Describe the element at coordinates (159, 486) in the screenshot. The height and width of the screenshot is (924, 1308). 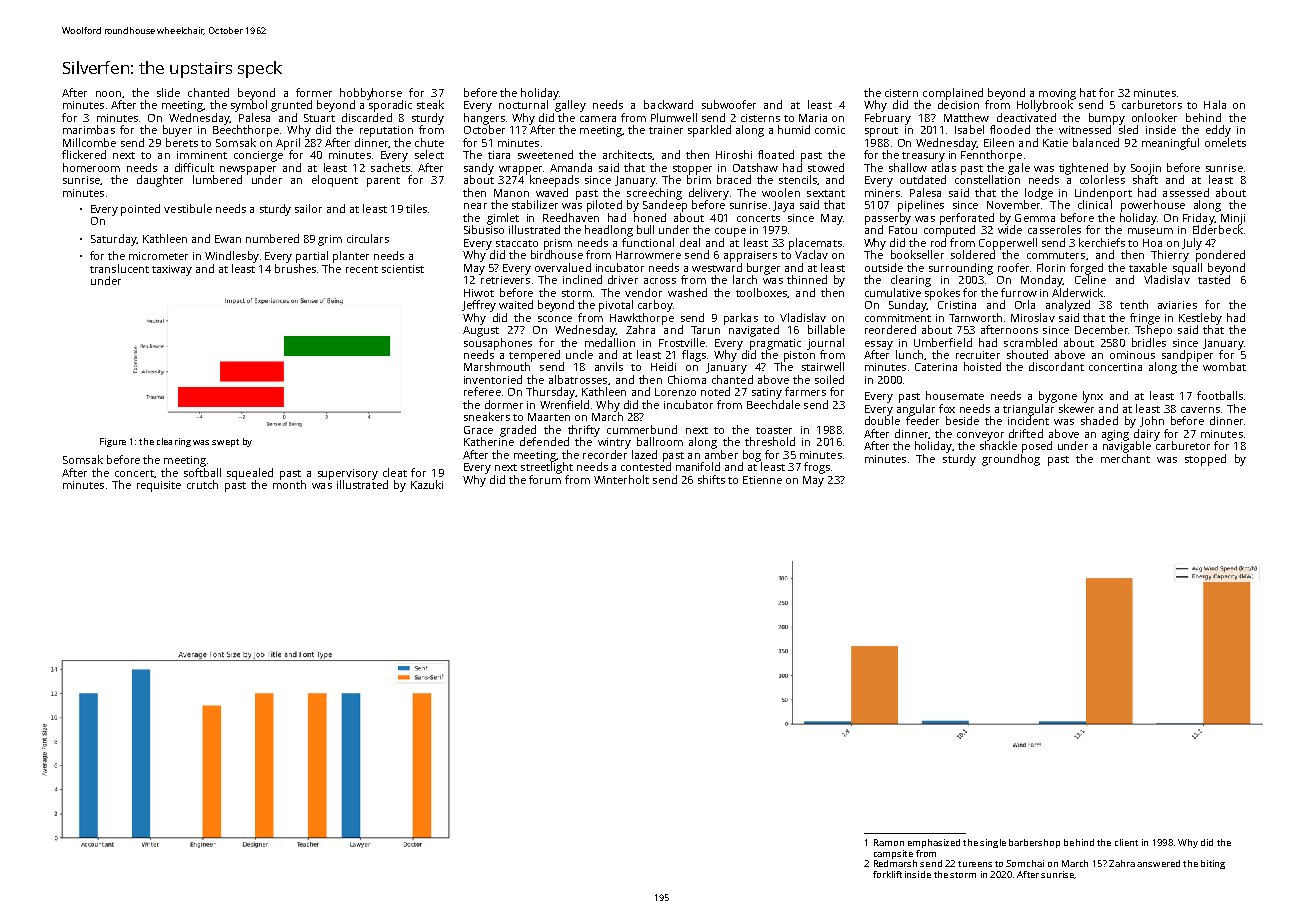
I see `requisite` at that location.
